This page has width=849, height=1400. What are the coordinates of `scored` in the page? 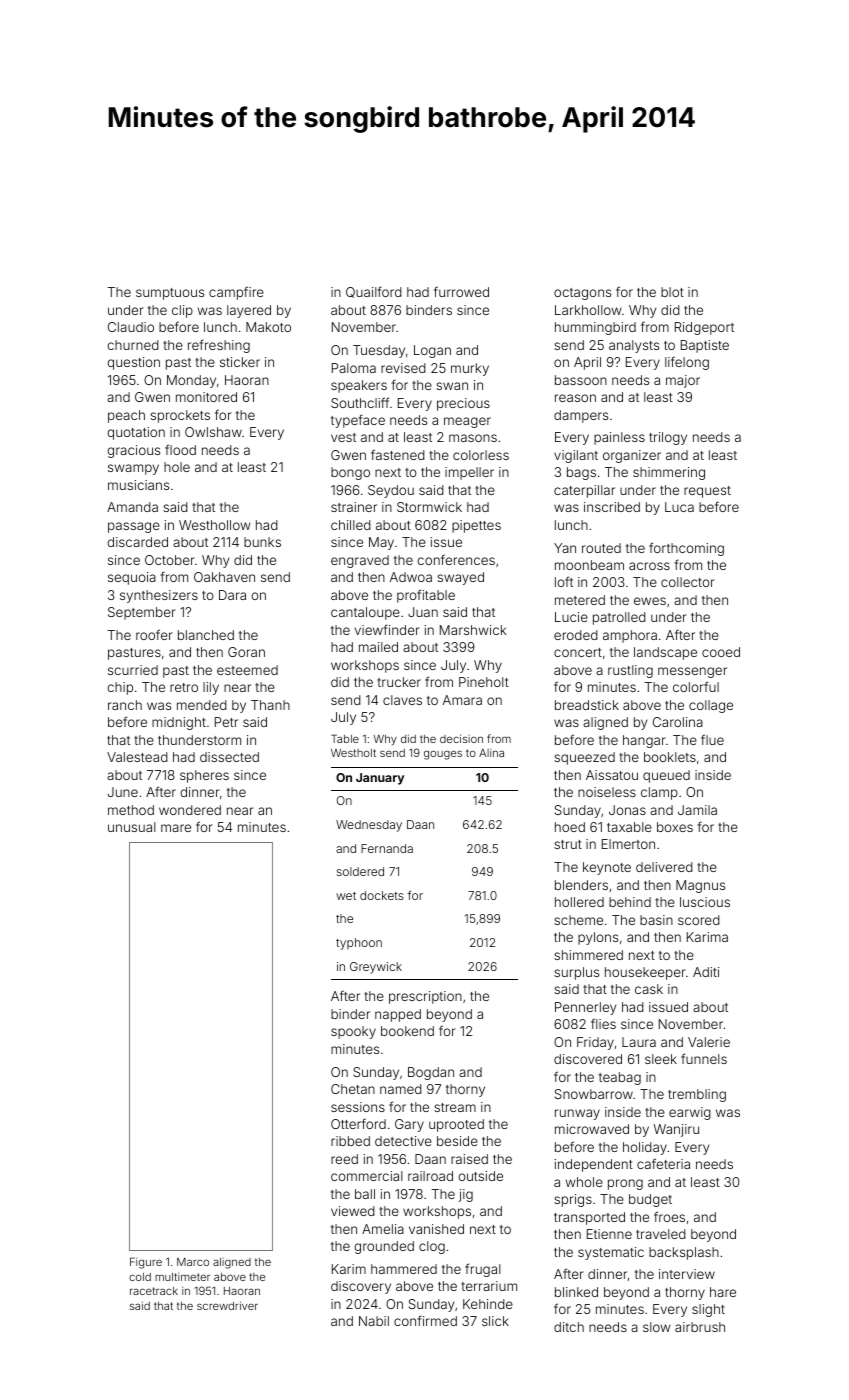 It's located at (699, 920).
